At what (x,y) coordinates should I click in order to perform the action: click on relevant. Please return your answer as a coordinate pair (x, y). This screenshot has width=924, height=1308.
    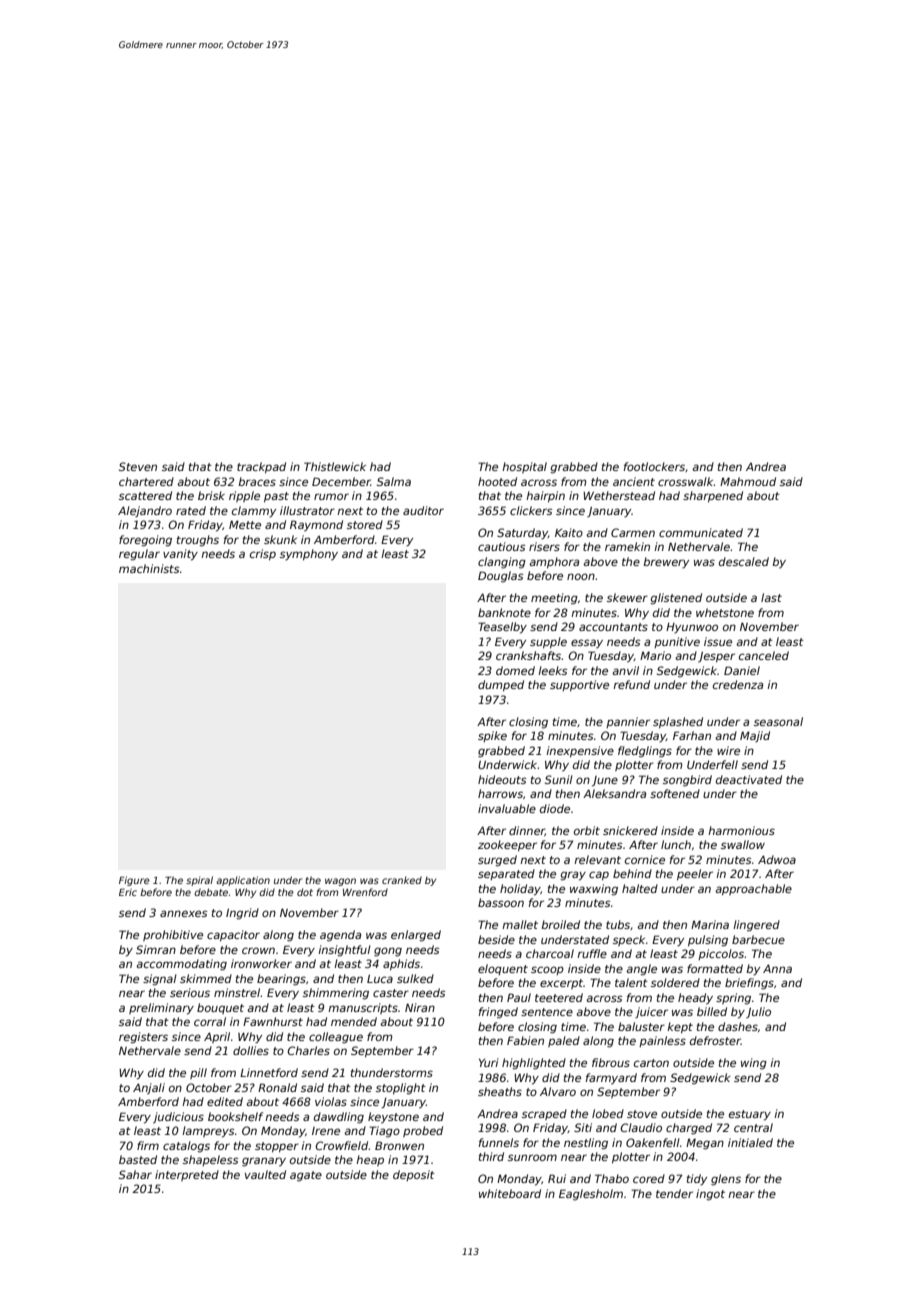
    Looking at the image, I should click on (597, 859).
